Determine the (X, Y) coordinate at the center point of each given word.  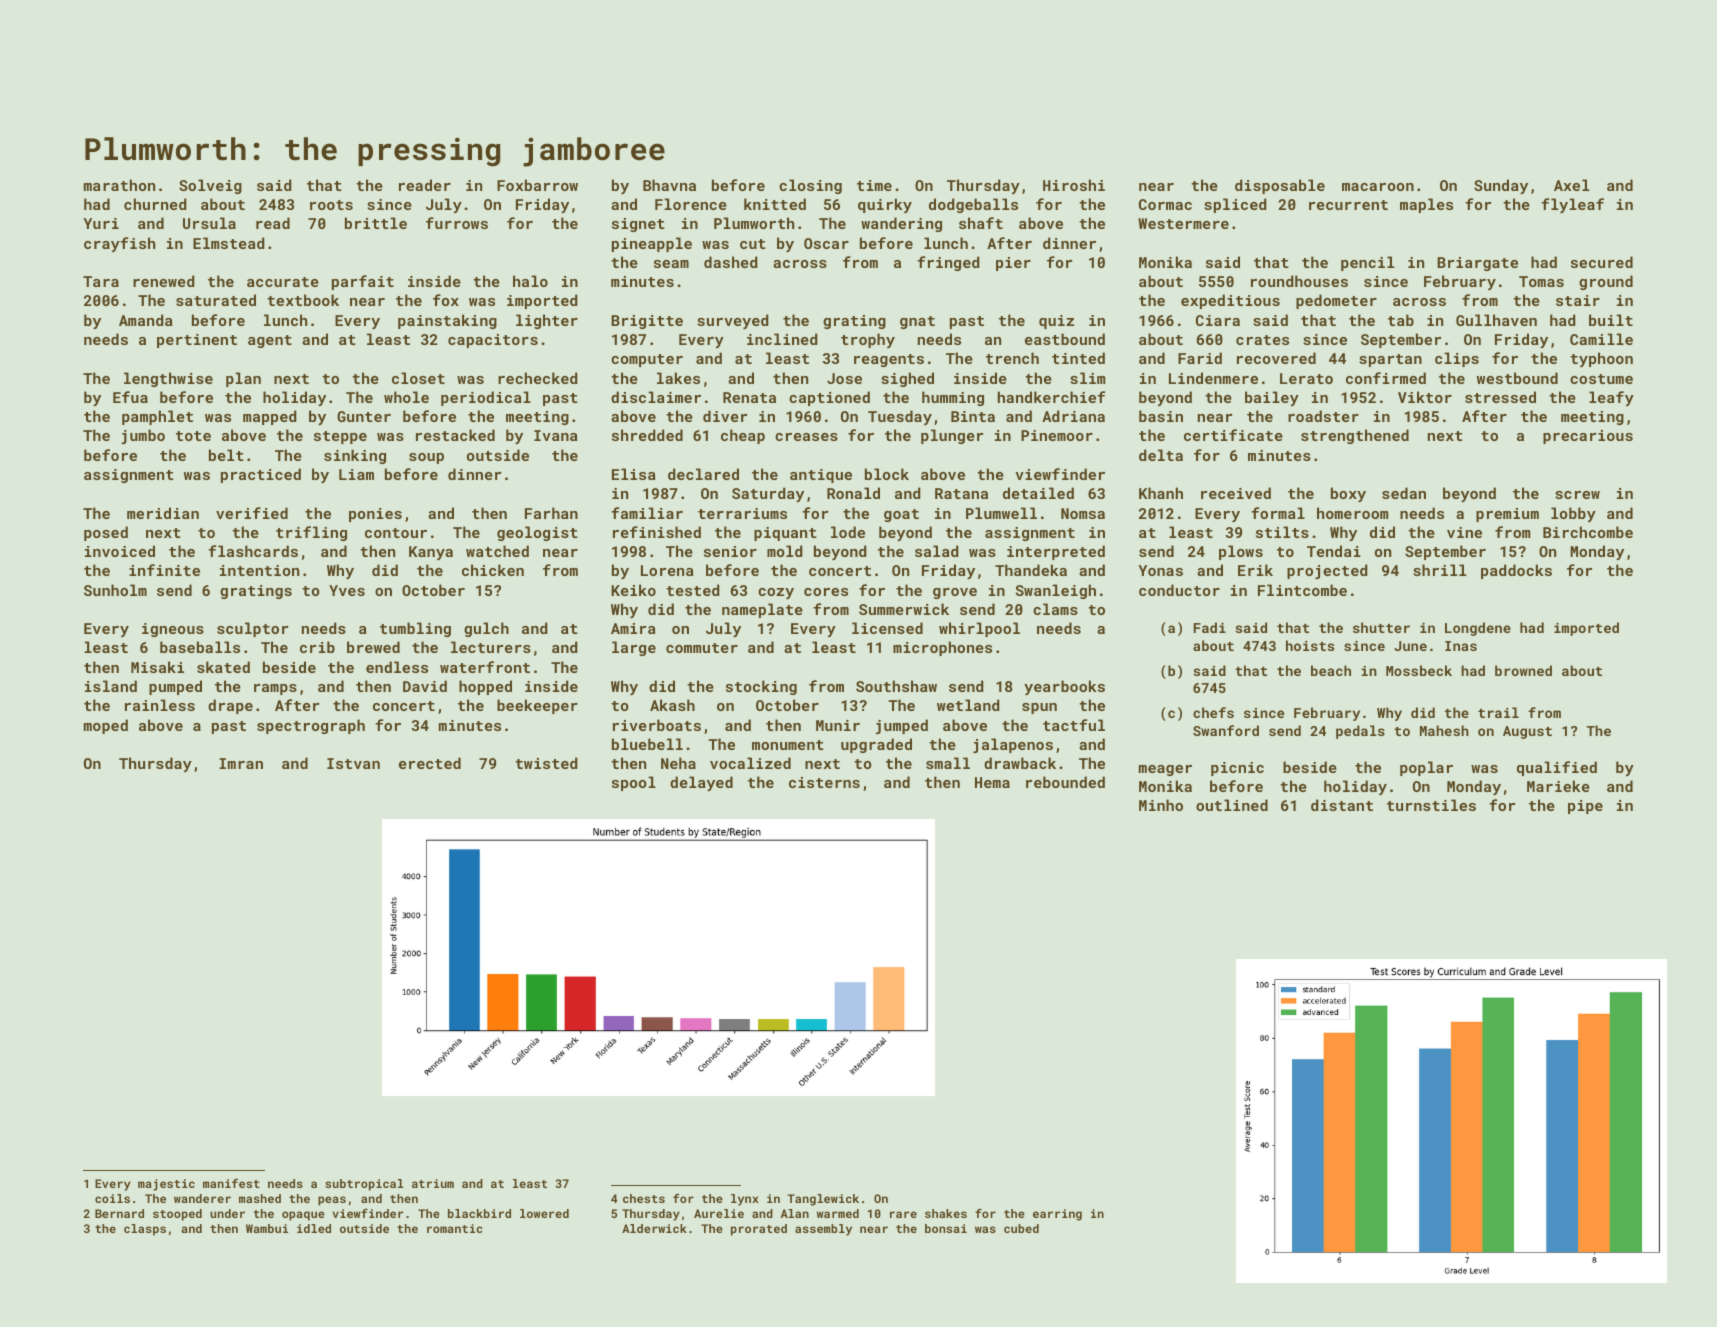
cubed (1021, 1228)
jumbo (143, 436)
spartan (1390, 360)
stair (1578, 300)
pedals (1360, 732)
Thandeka (1031, 570)
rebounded (1065, 782)
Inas (1461, 646)
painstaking (447, 321)
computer (647, 360)
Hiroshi (1074, 185)
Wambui (267, 1228)
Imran (241, 763)
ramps (275, 689)
